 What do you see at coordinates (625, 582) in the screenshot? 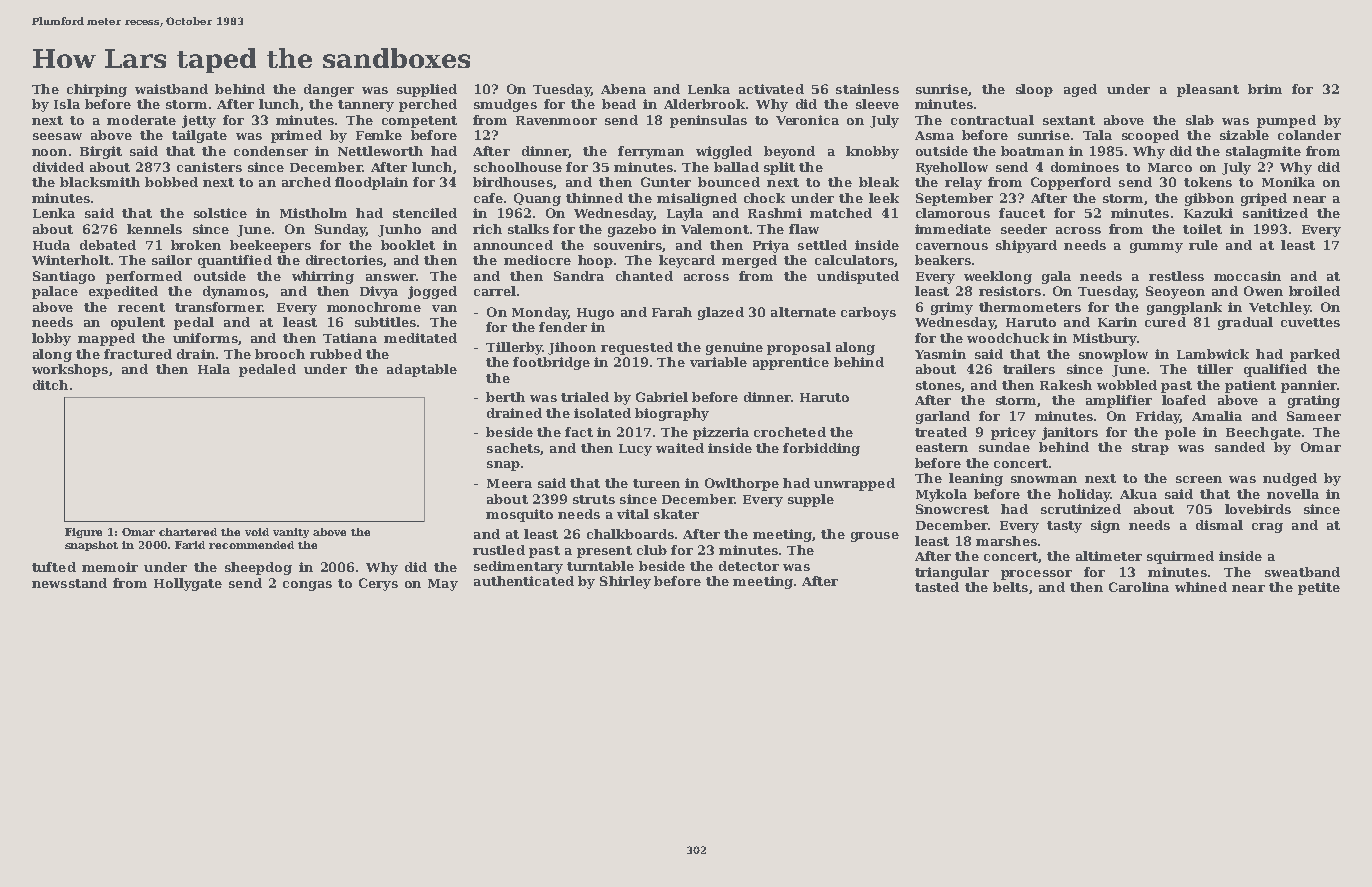
I see `Shirley` at bounding box center [625, 582].
